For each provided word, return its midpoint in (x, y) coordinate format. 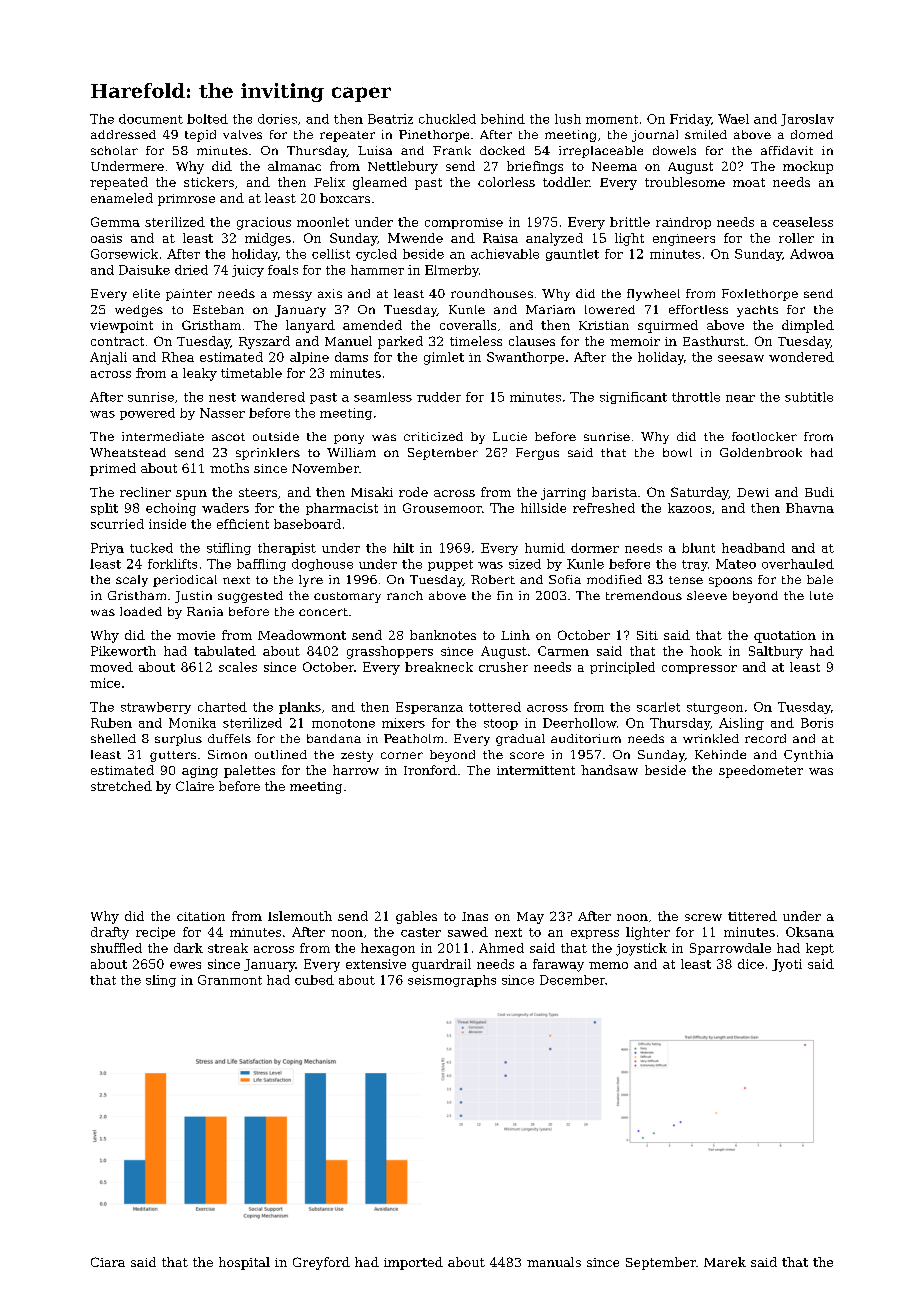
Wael (733, 119)
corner (402, 755)
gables (416, 917)
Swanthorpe (525, 358)
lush (568, 119)
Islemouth (300, 916)
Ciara (108, 1262)
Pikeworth (123, 651)
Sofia (565, 579)
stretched (121, 786)
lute (821, 595)
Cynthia (808, 756)
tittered (752, 916)
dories (277, 119)
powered (147, 414)
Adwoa (812, 254)
